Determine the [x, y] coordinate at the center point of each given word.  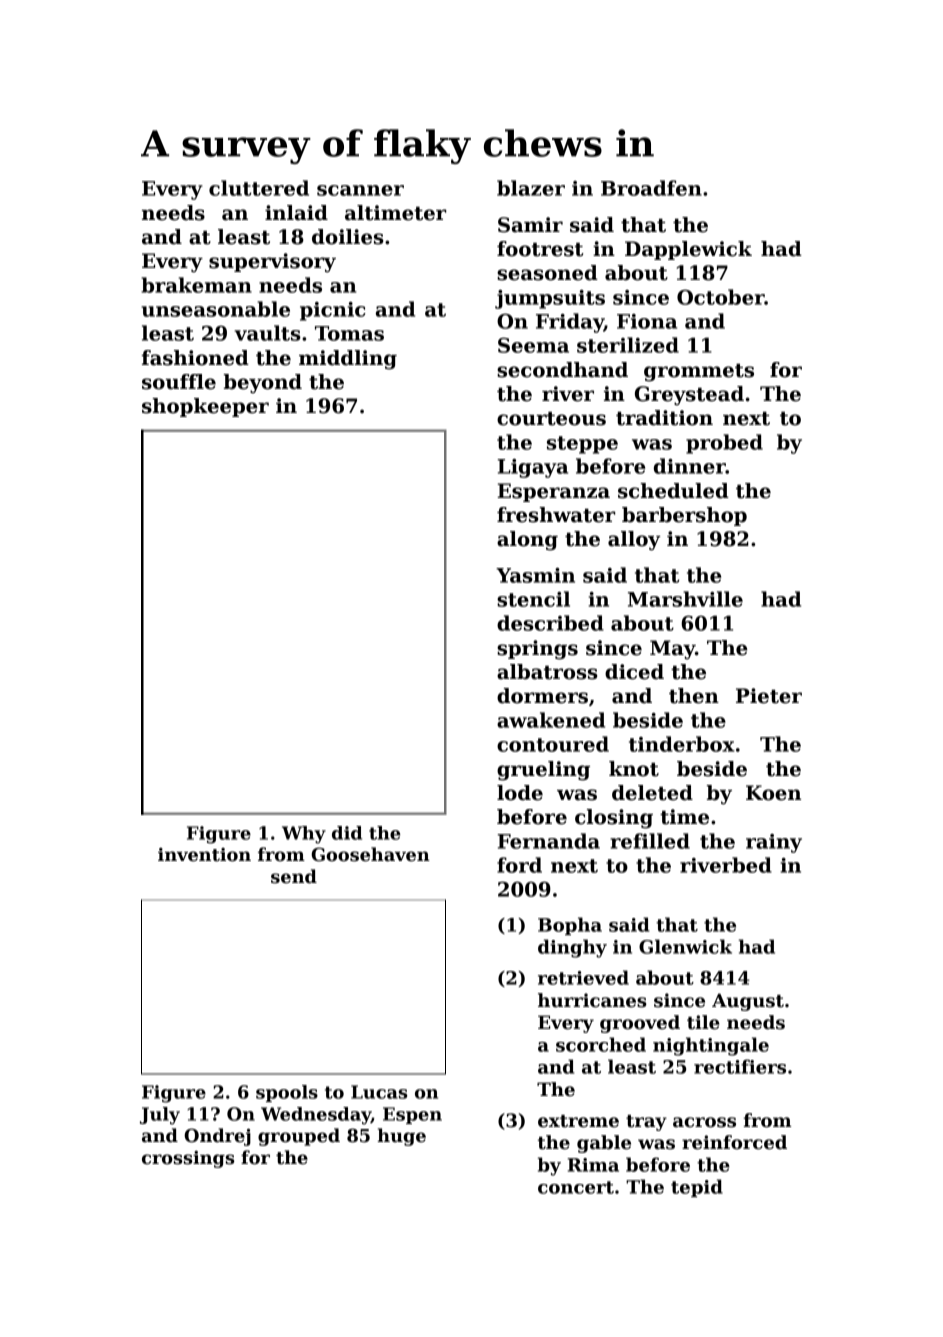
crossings [188, 1159]
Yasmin [535, 575]
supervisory [272, 263]
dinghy [572, 948]
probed [724, 444]
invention [204, 855]
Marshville [685, 599]
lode [520, 793]
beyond [263, 384]
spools [287, 1093]
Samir [530, 225]
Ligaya [533, 468]
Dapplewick [688, 250]
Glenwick [685, 946]
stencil [533, 599]
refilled [650, 841]
